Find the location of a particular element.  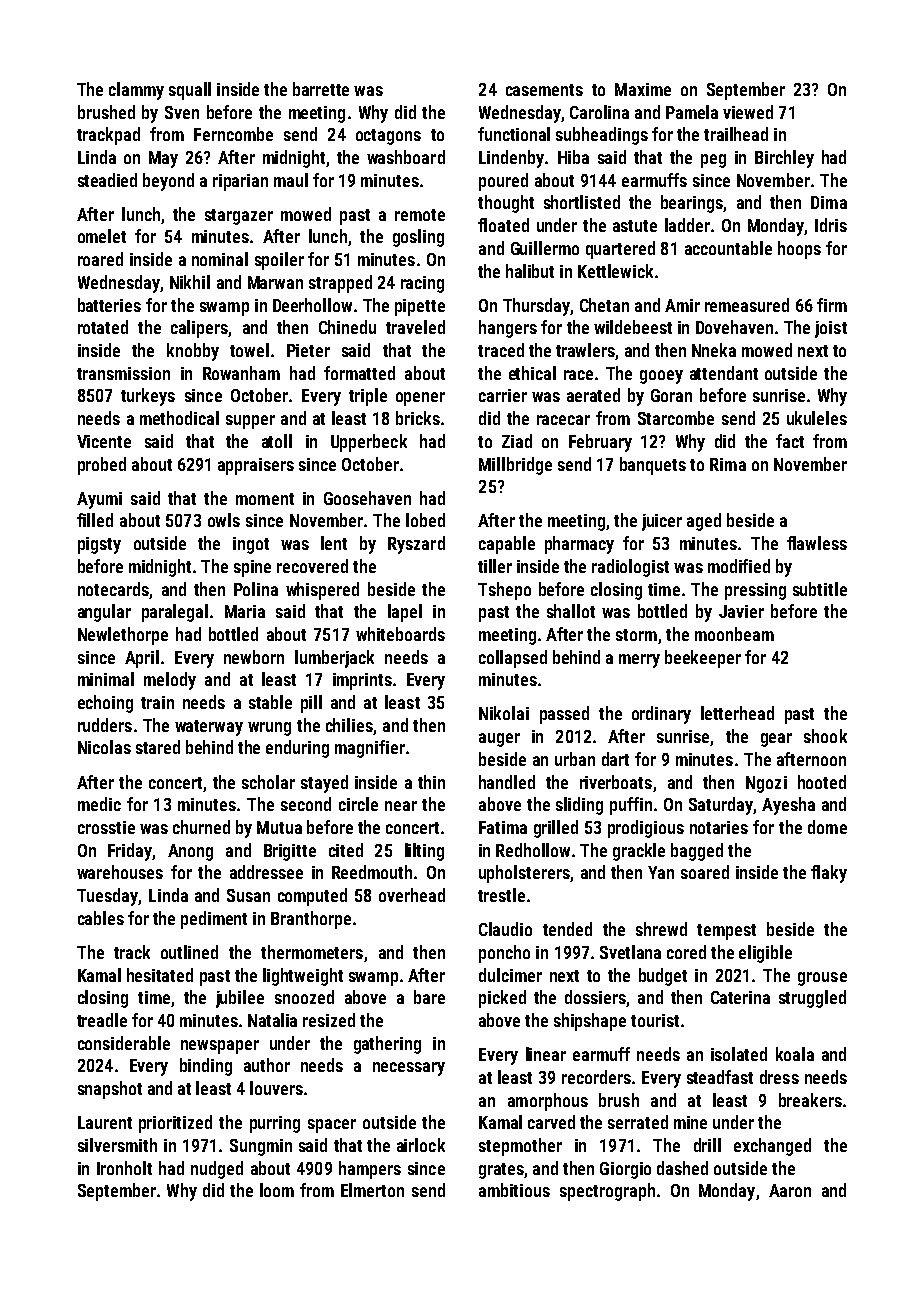

Nikhil is located at coordinates (190, 282).
